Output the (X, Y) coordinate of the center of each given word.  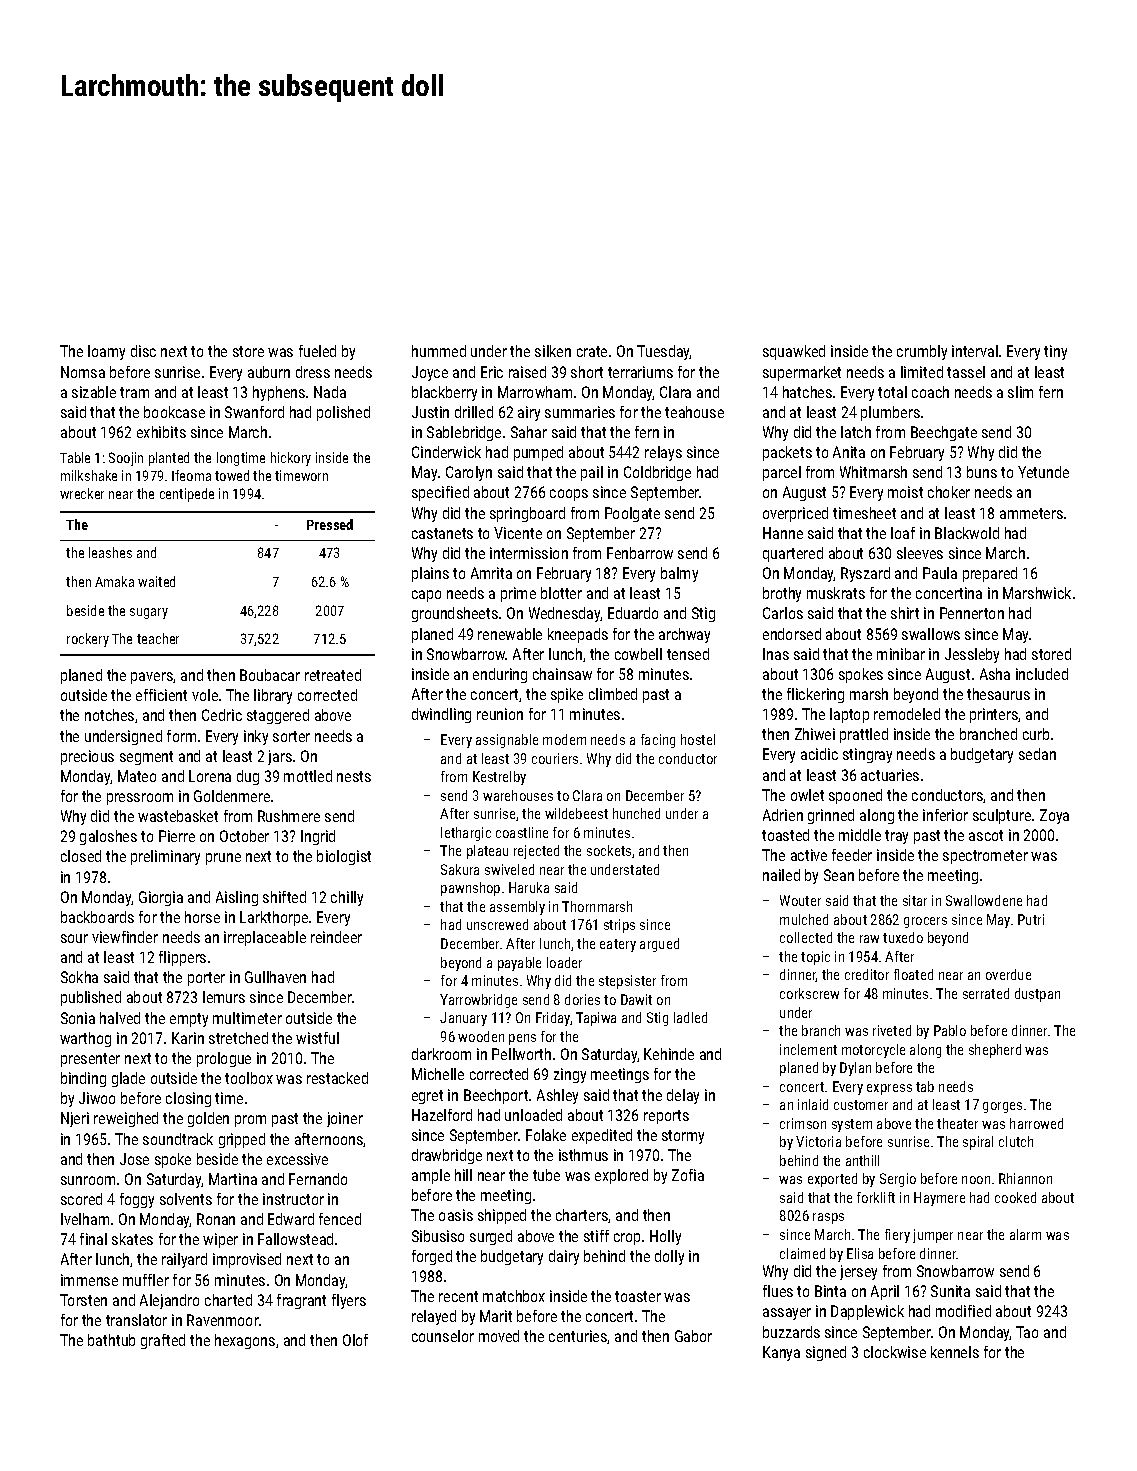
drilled (474, 412)
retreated (333, 675)
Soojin (126, 459)
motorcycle (873, 1051)
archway (684, 635)
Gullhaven (275, 977)
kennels (955, 1352)
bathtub (111, 1340)
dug (248, 777)
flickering (815, 695)
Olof (355, 1340)
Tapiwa (596, 1019)
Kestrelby (499, 778)
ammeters (1031, 513)
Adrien (783, 815)
